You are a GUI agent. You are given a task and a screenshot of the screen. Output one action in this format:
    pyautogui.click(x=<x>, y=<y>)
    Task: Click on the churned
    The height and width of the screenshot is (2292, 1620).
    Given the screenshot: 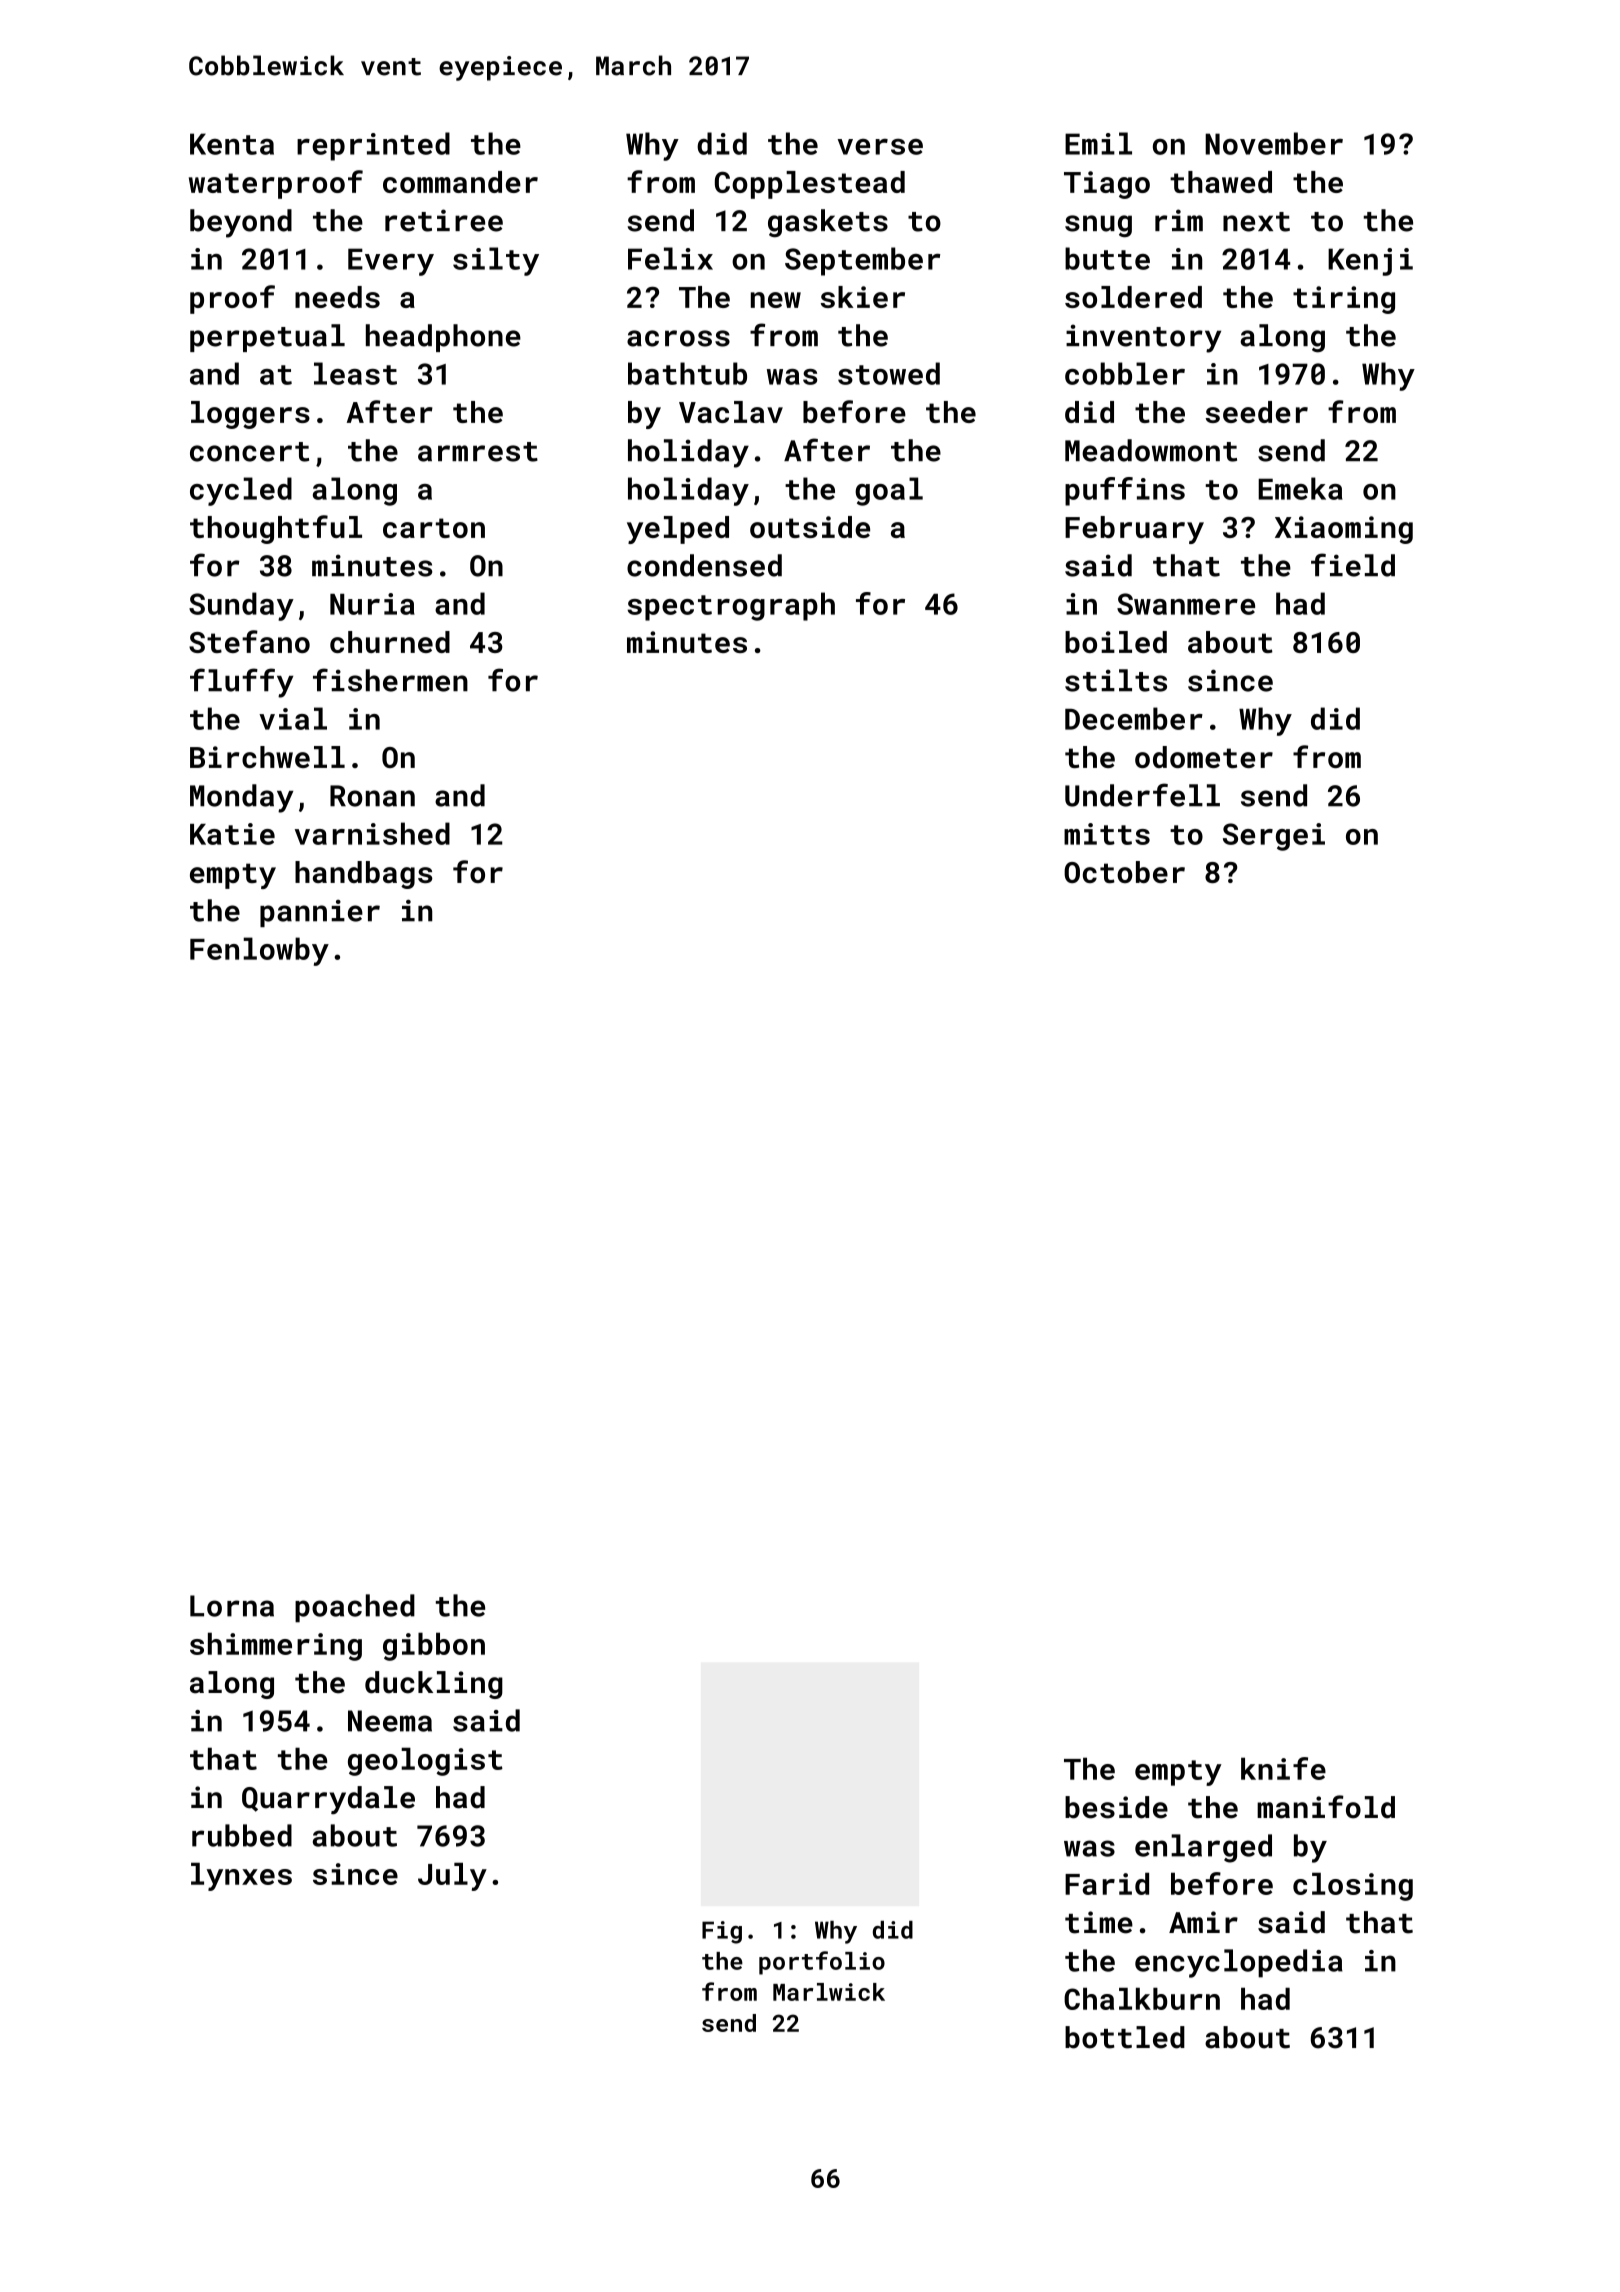 What is the action you would take?
    pyautogui.click(x=390, y=642)
